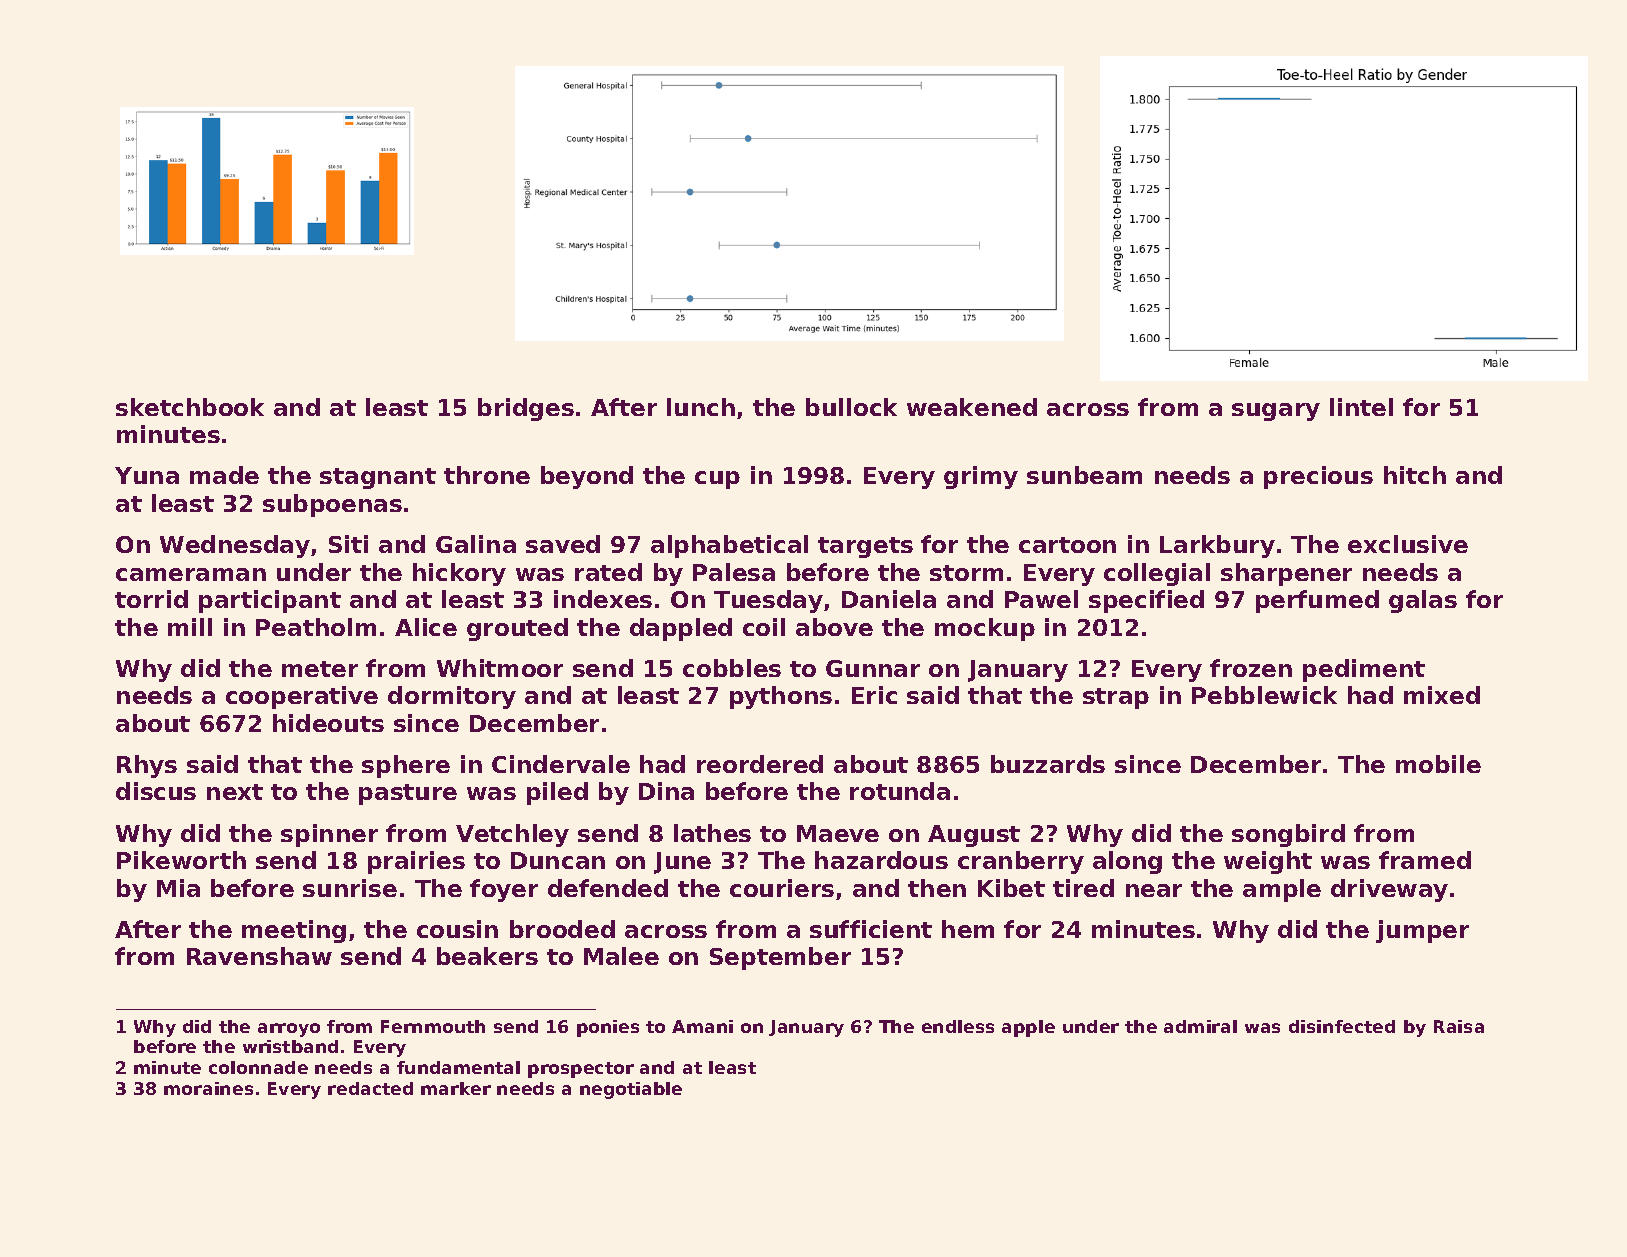  Describe the element at coordinates (1146, 601) in the page. I see `specified` at that location.
